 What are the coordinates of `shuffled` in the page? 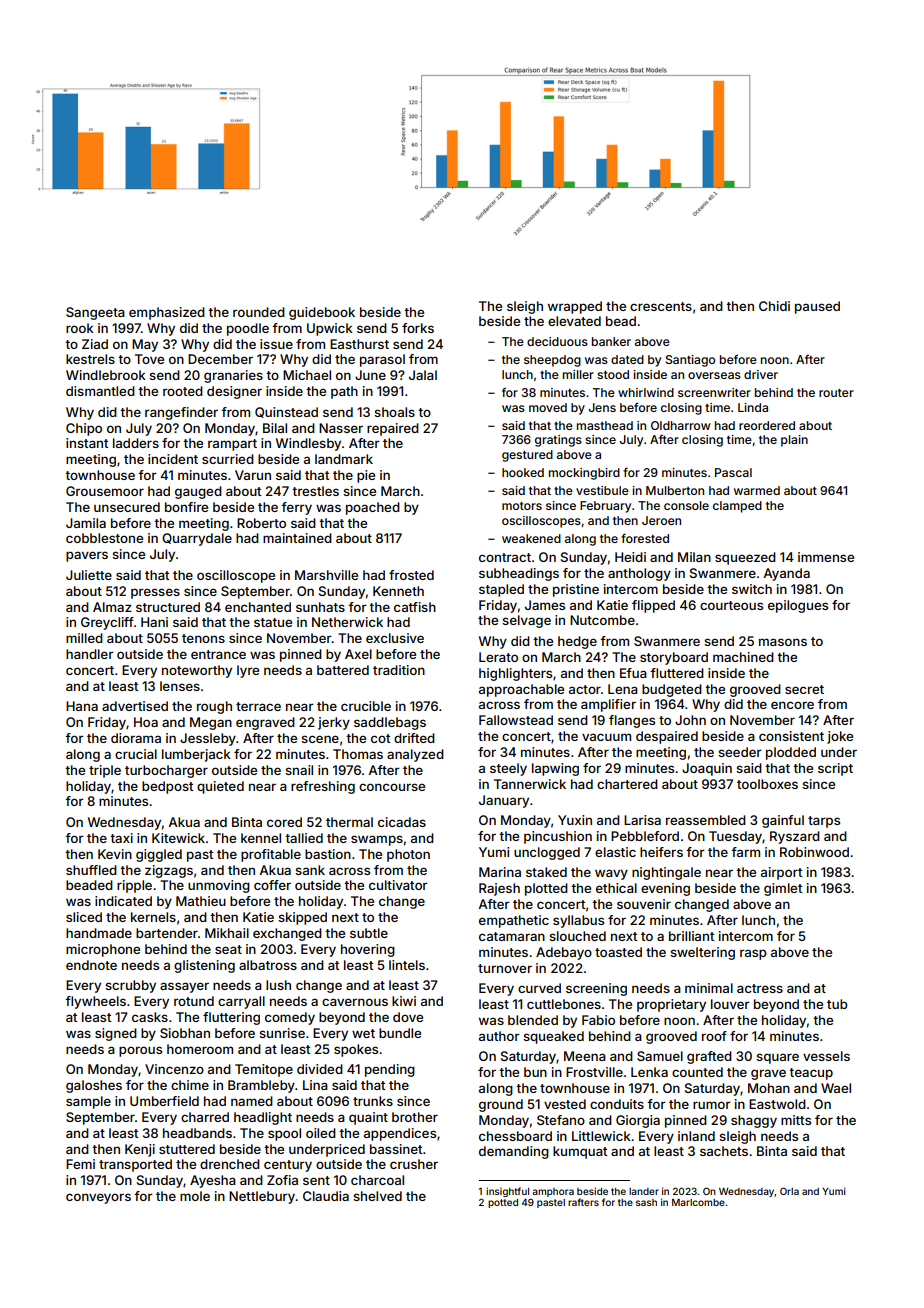 It's located at (91, 870).
